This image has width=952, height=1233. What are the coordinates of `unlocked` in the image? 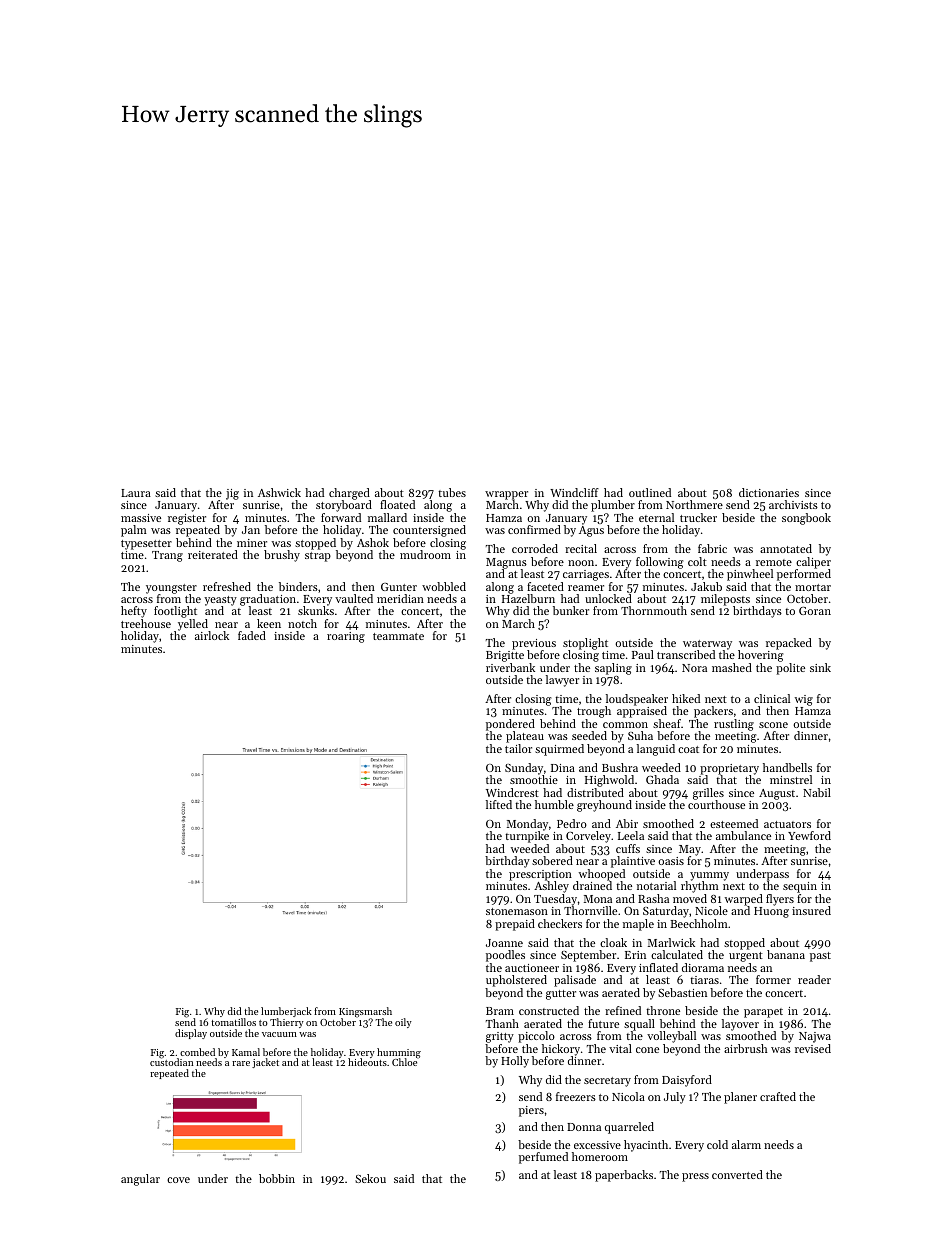 It's located at (608, 598).
